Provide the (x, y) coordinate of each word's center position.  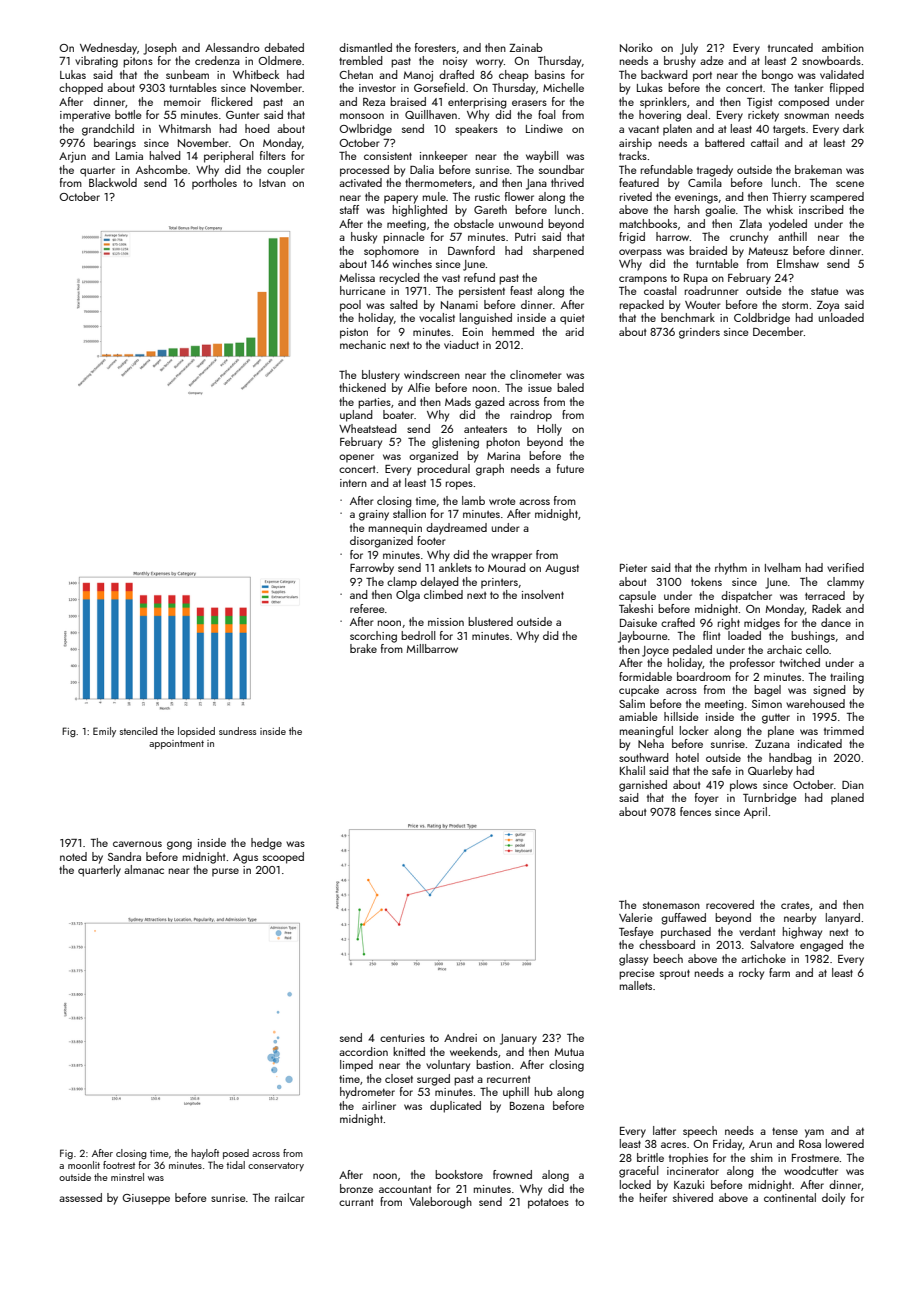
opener (356, 458)
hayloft (205, 1154)
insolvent (543, 594)
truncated (790, 47)
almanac (144, 869)
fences (695, 811)
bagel (767, 691)
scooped (283, 858)
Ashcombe (162, 169)
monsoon (362, 116)
